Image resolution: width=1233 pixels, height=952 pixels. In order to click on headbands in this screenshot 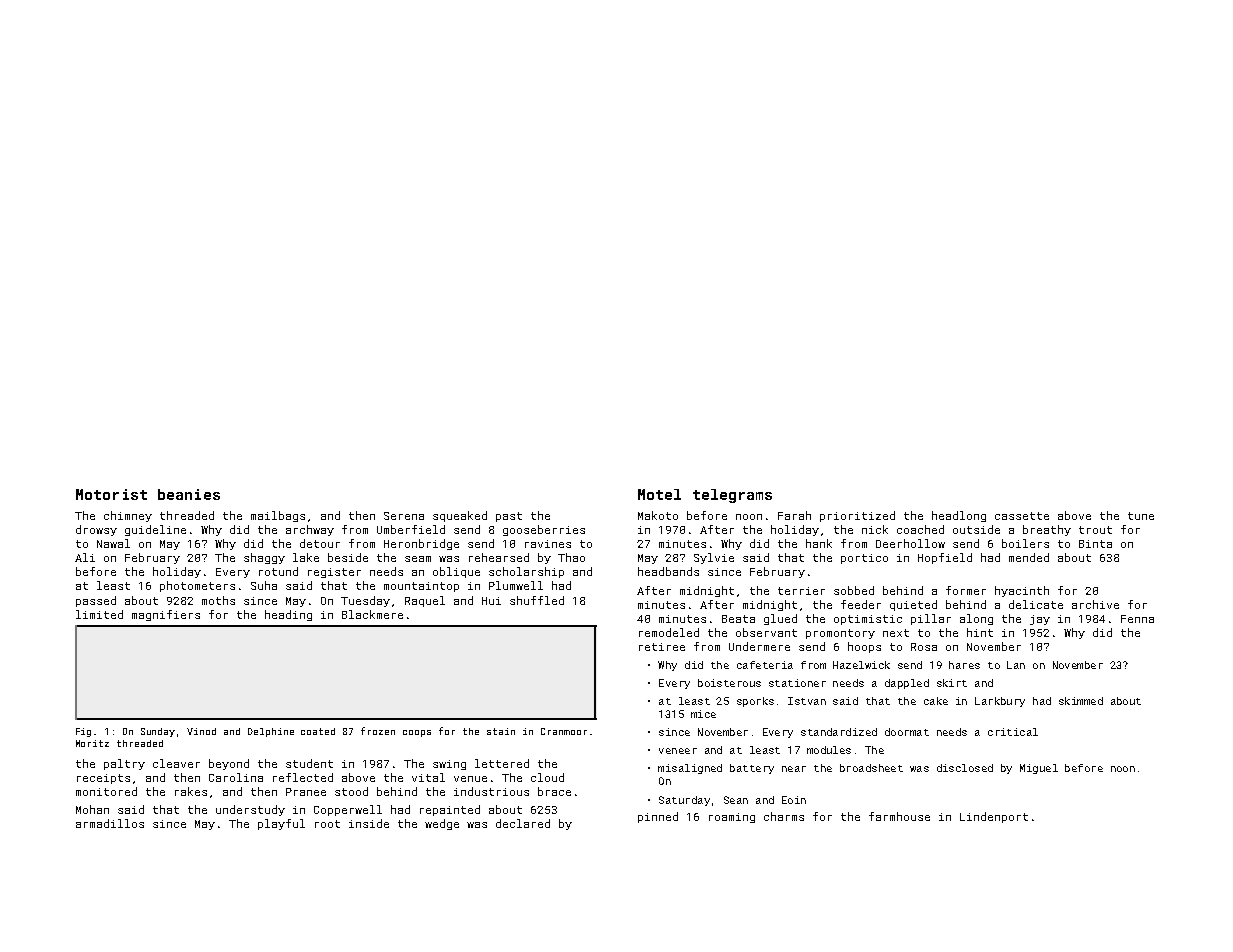, I will do `click(668, 571)`.
